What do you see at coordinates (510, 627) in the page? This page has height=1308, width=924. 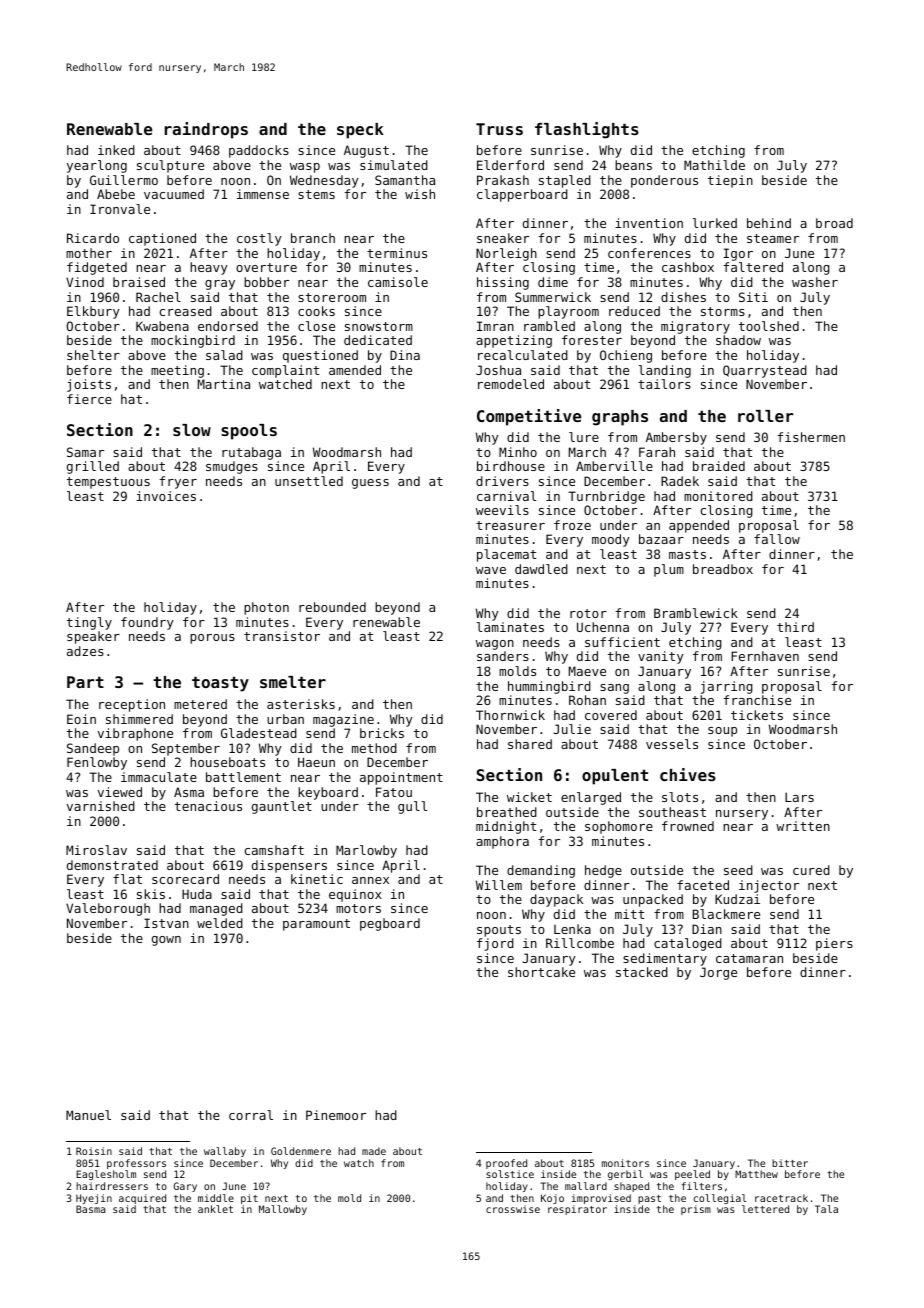 I see `laminates` at bounding box center [510, 627].
